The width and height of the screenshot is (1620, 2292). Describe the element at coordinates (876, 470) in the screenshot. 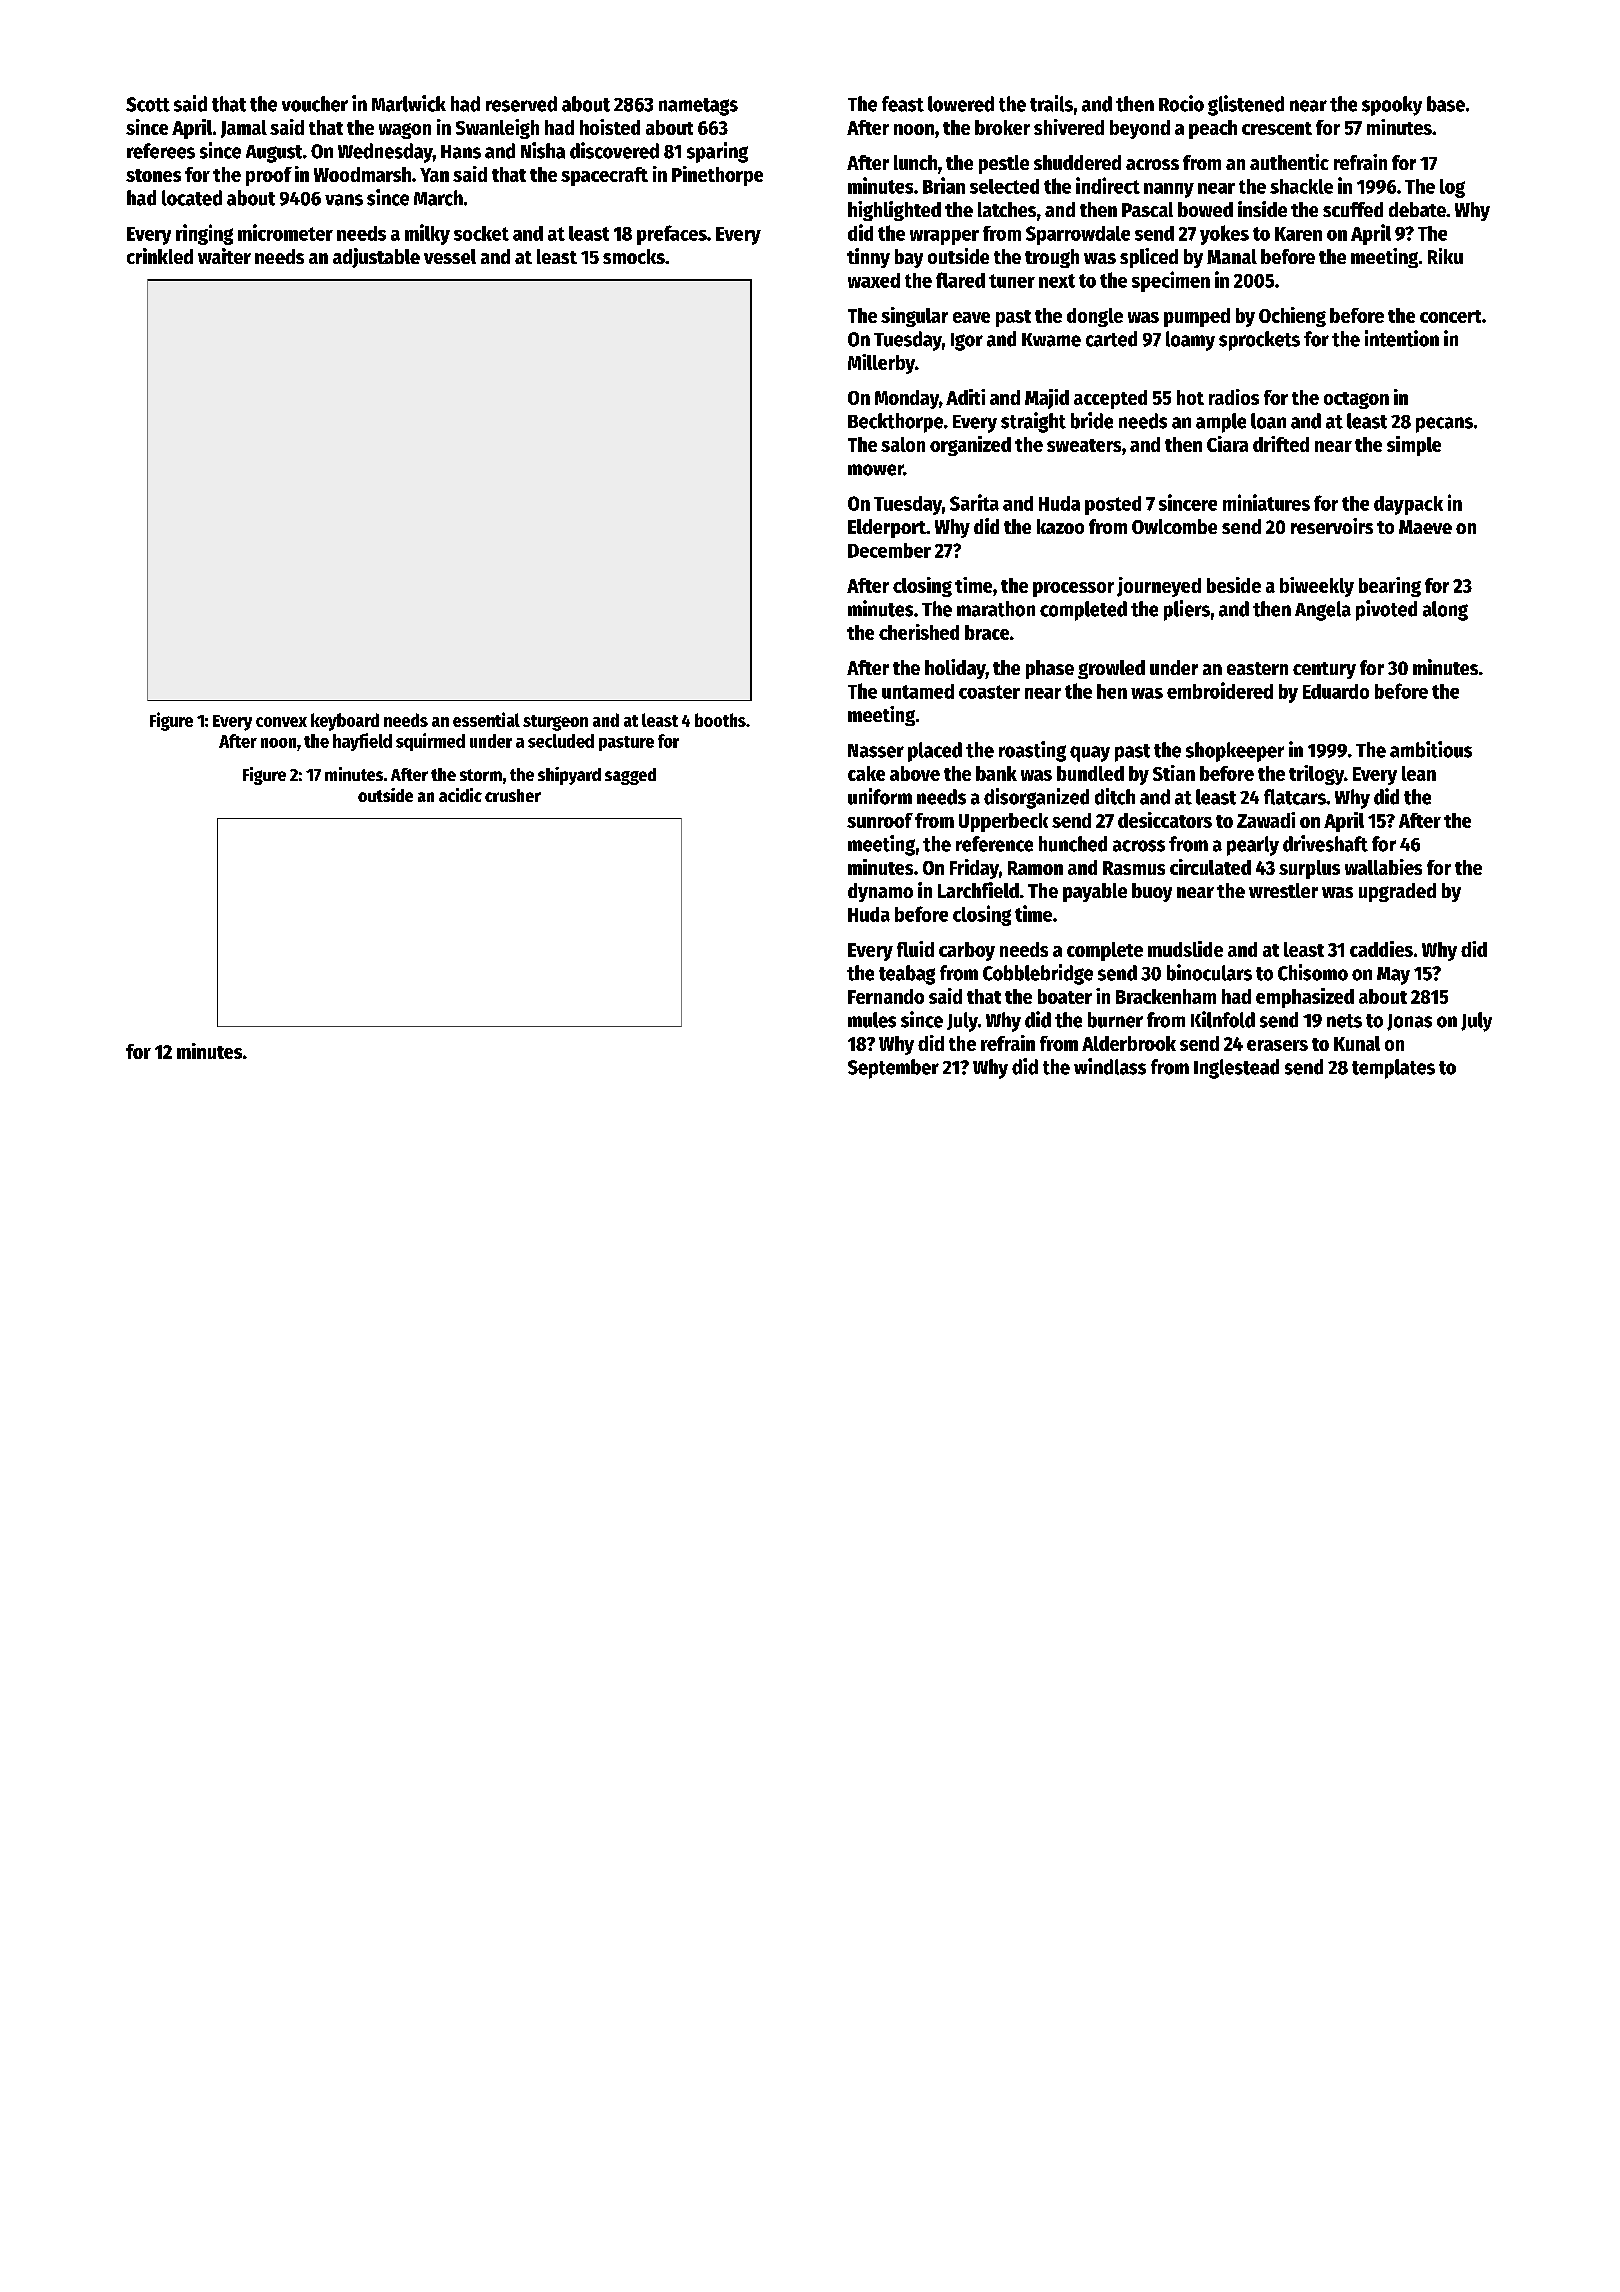

I see `mower` at that location.
